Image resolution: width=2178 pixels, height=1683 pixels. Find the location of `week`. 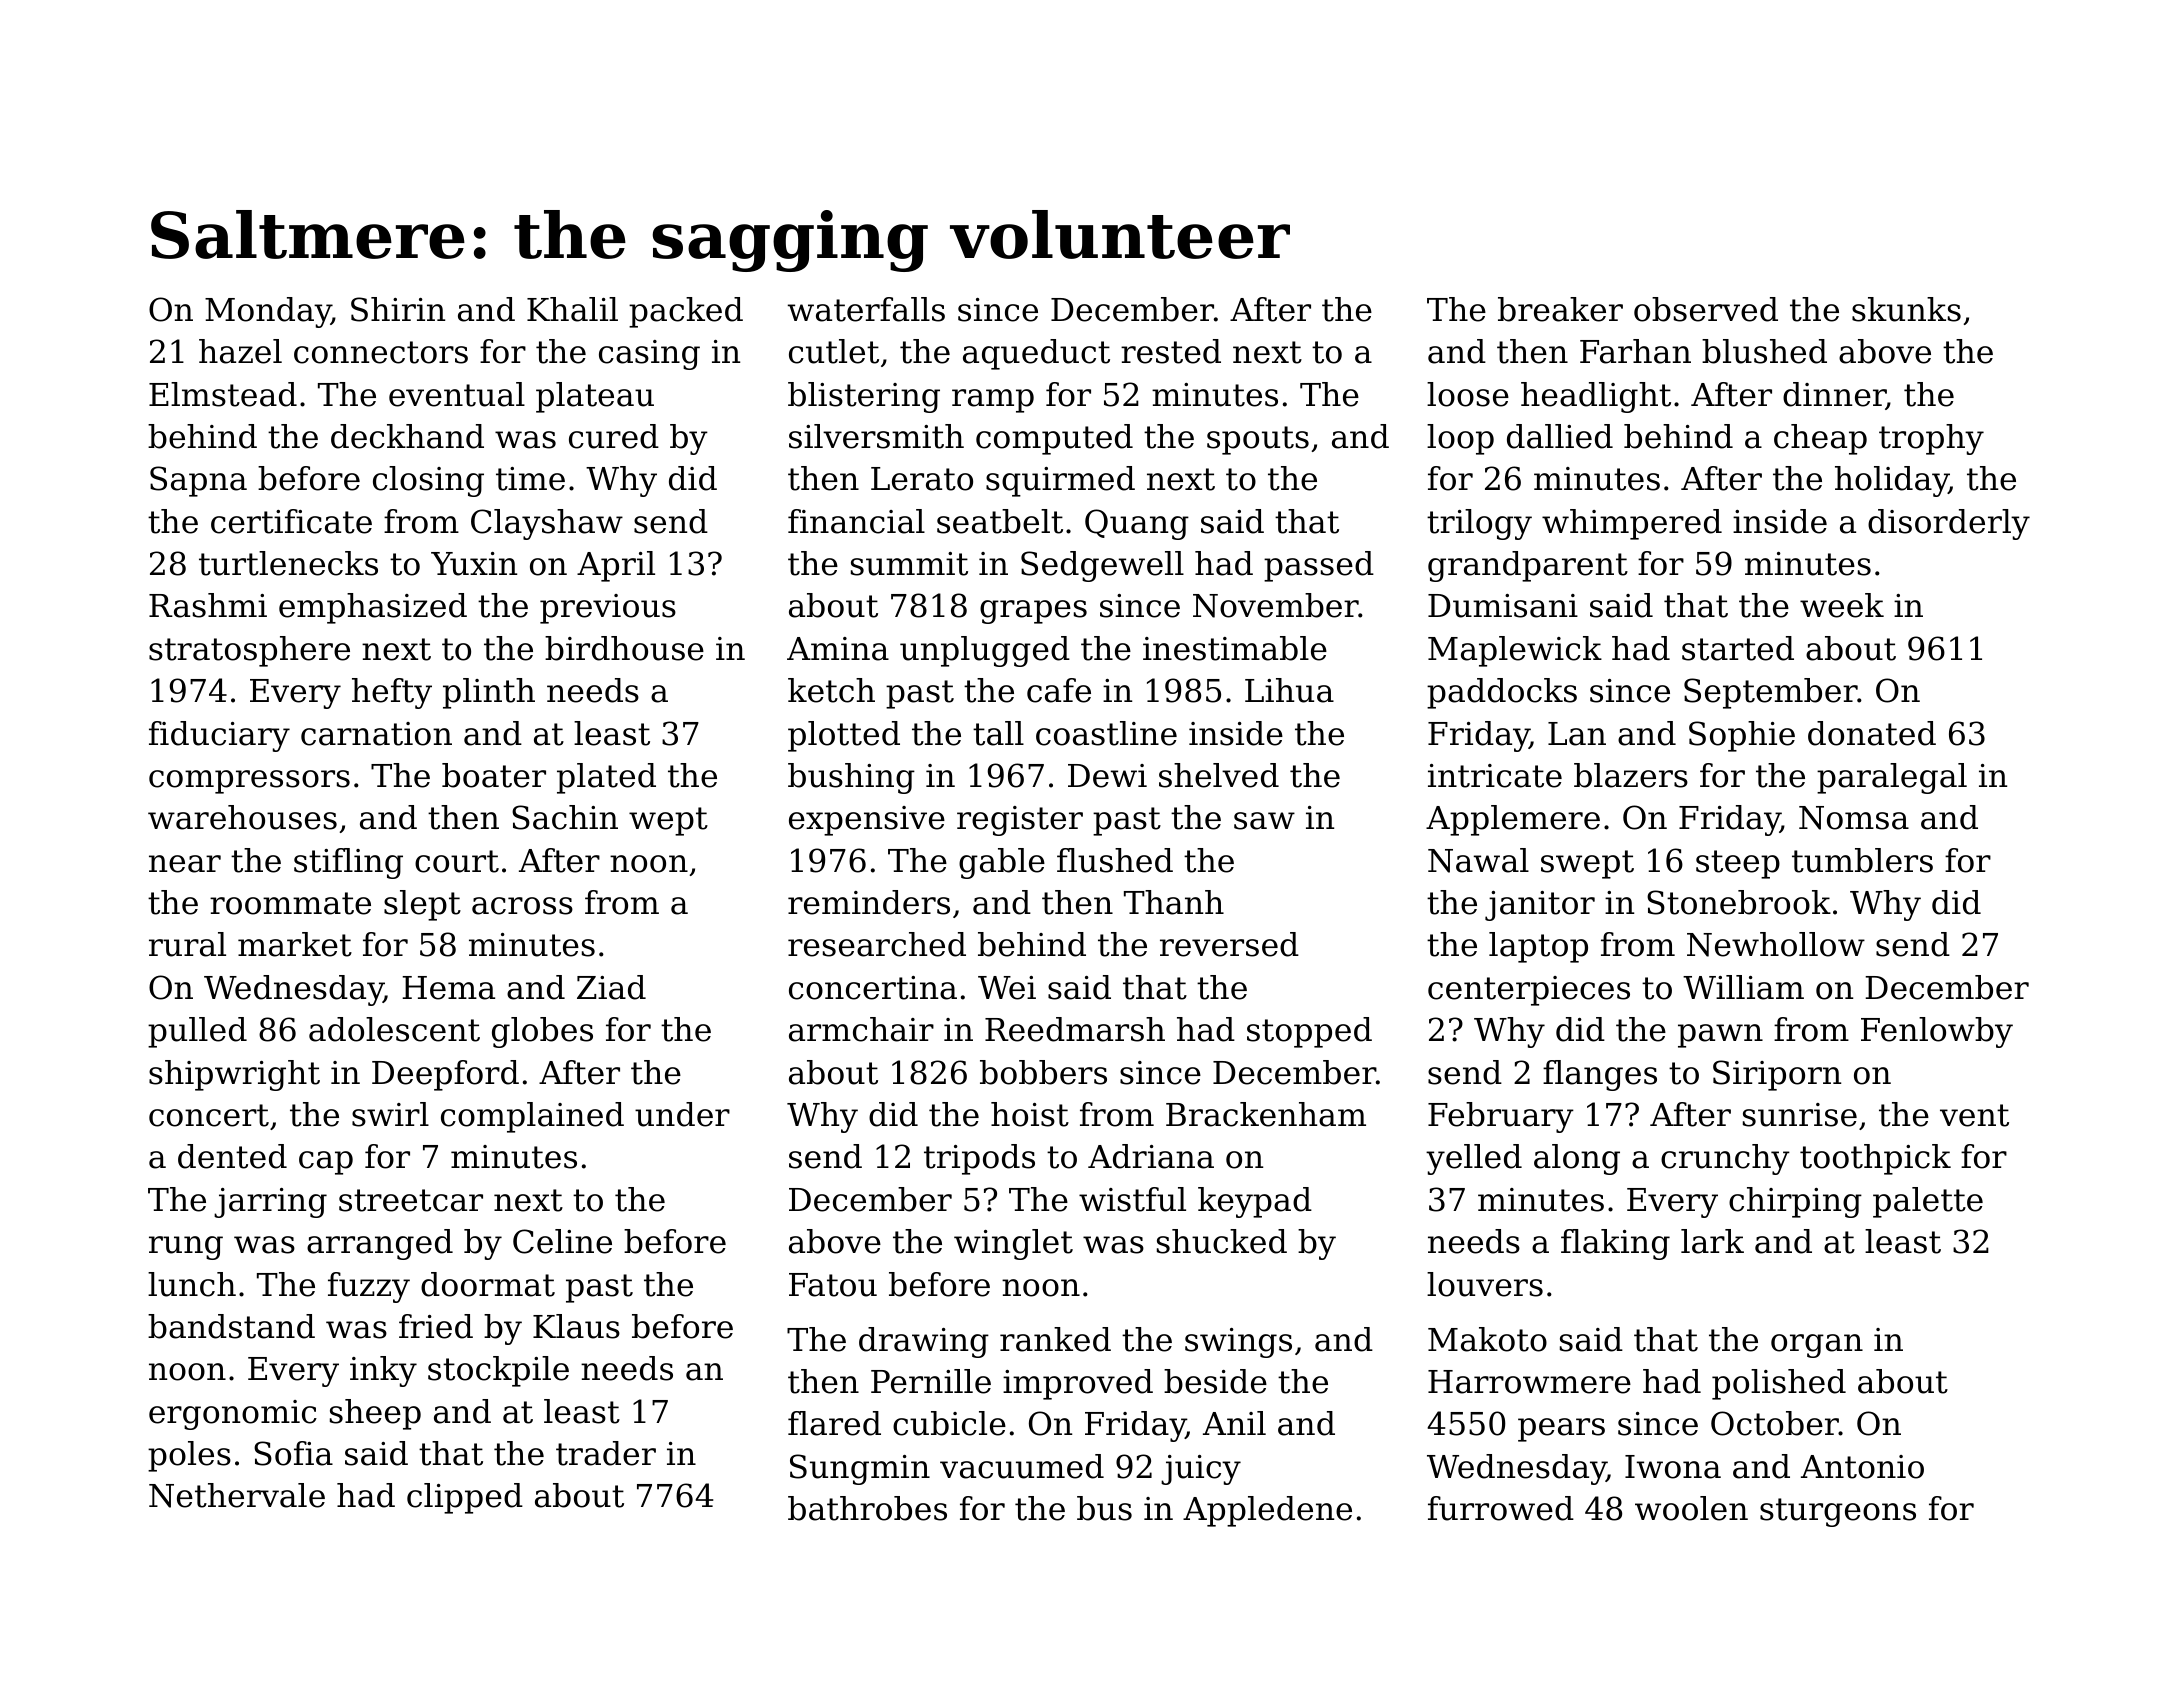

week is located at coordinates (1842, 605).
